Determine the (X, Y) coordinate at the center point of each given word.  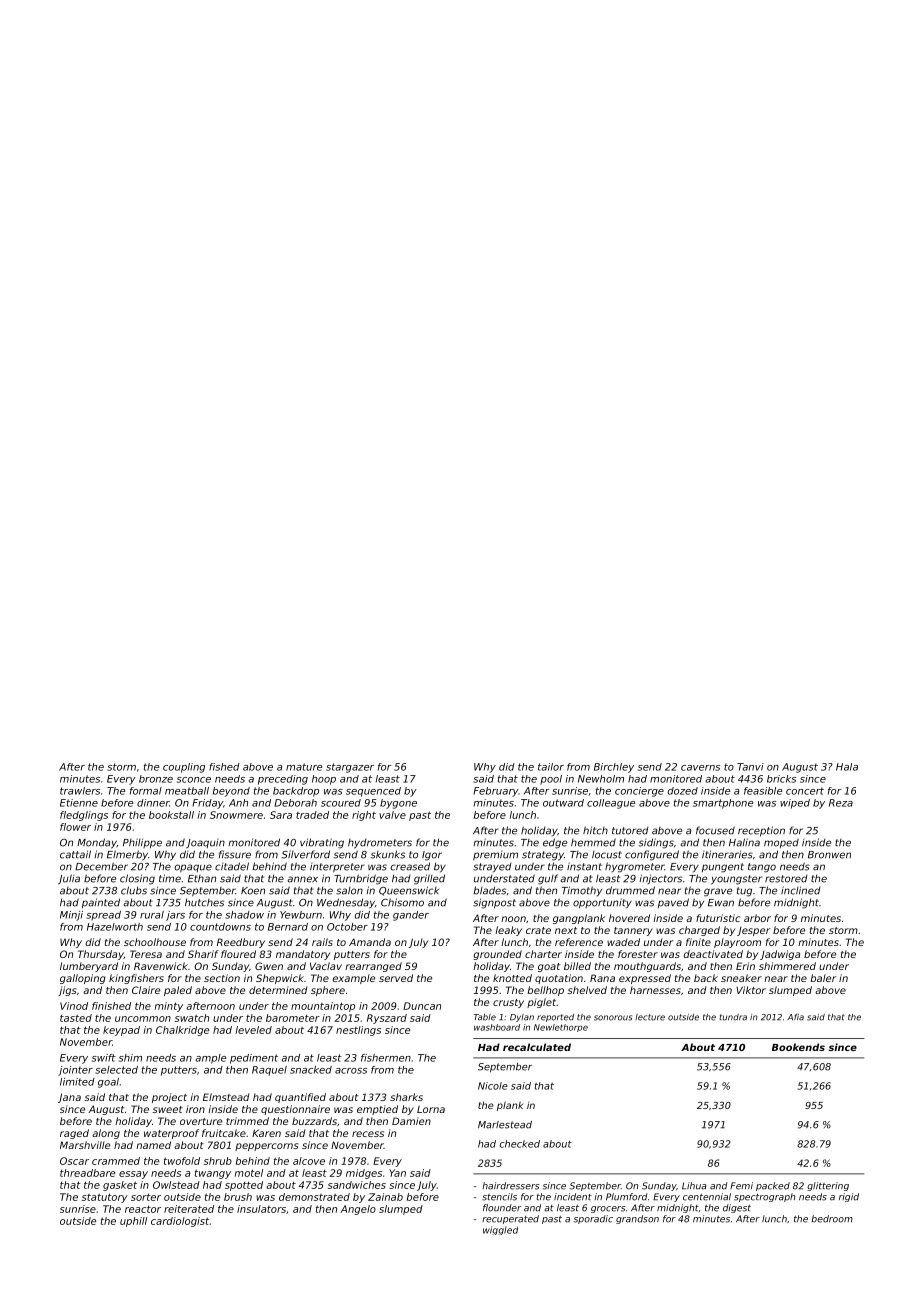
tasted (76, 1018)
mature (304, 767)
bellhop (545, 991)
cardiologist (180, 1222)
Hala (847, 767)
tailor (551, 767)
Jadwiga (780, 955)
